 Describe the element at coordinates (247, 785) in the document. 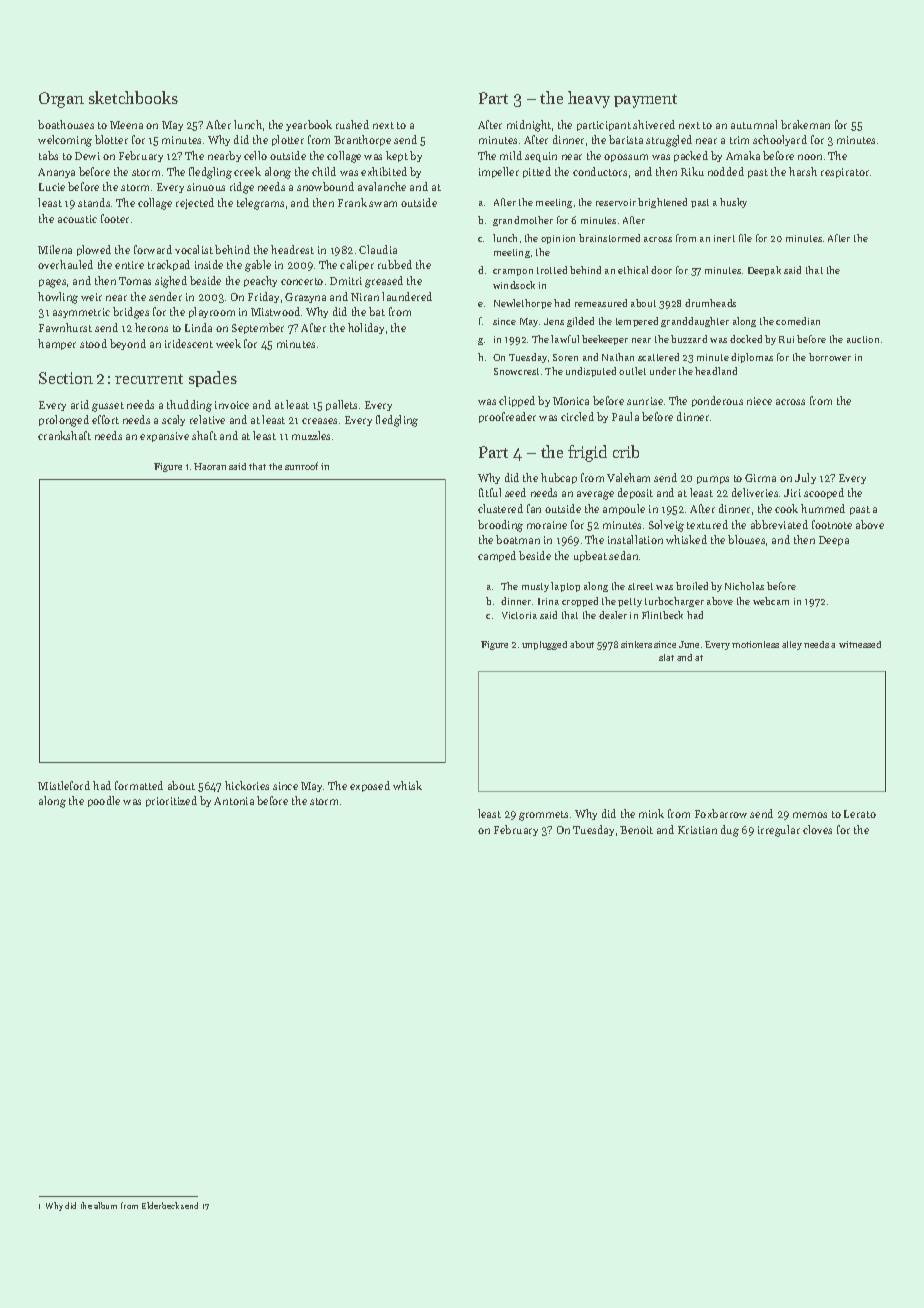

I see `hickories` at that location.
